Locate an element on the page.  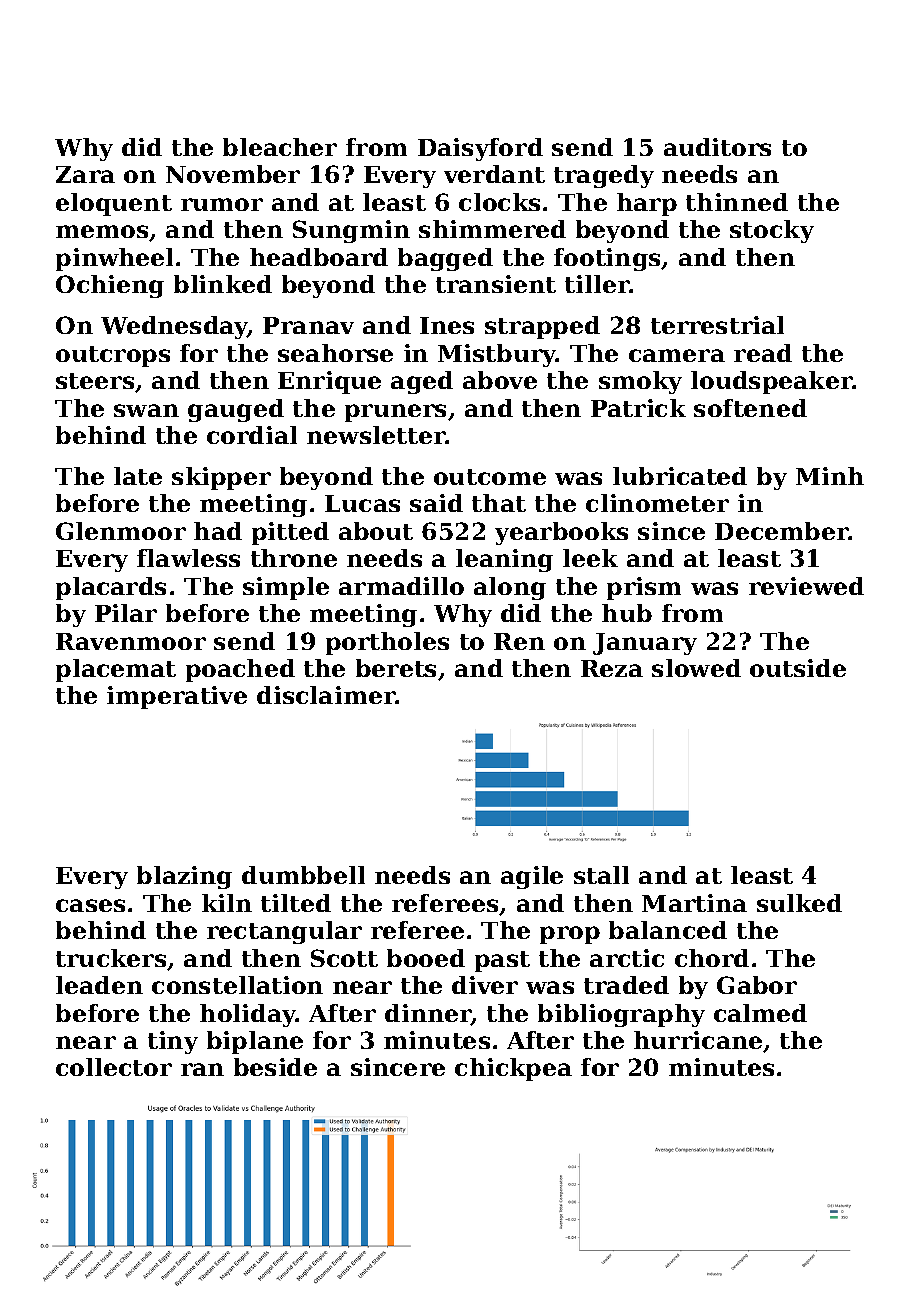
agile is located at coordinates (532, 877).
